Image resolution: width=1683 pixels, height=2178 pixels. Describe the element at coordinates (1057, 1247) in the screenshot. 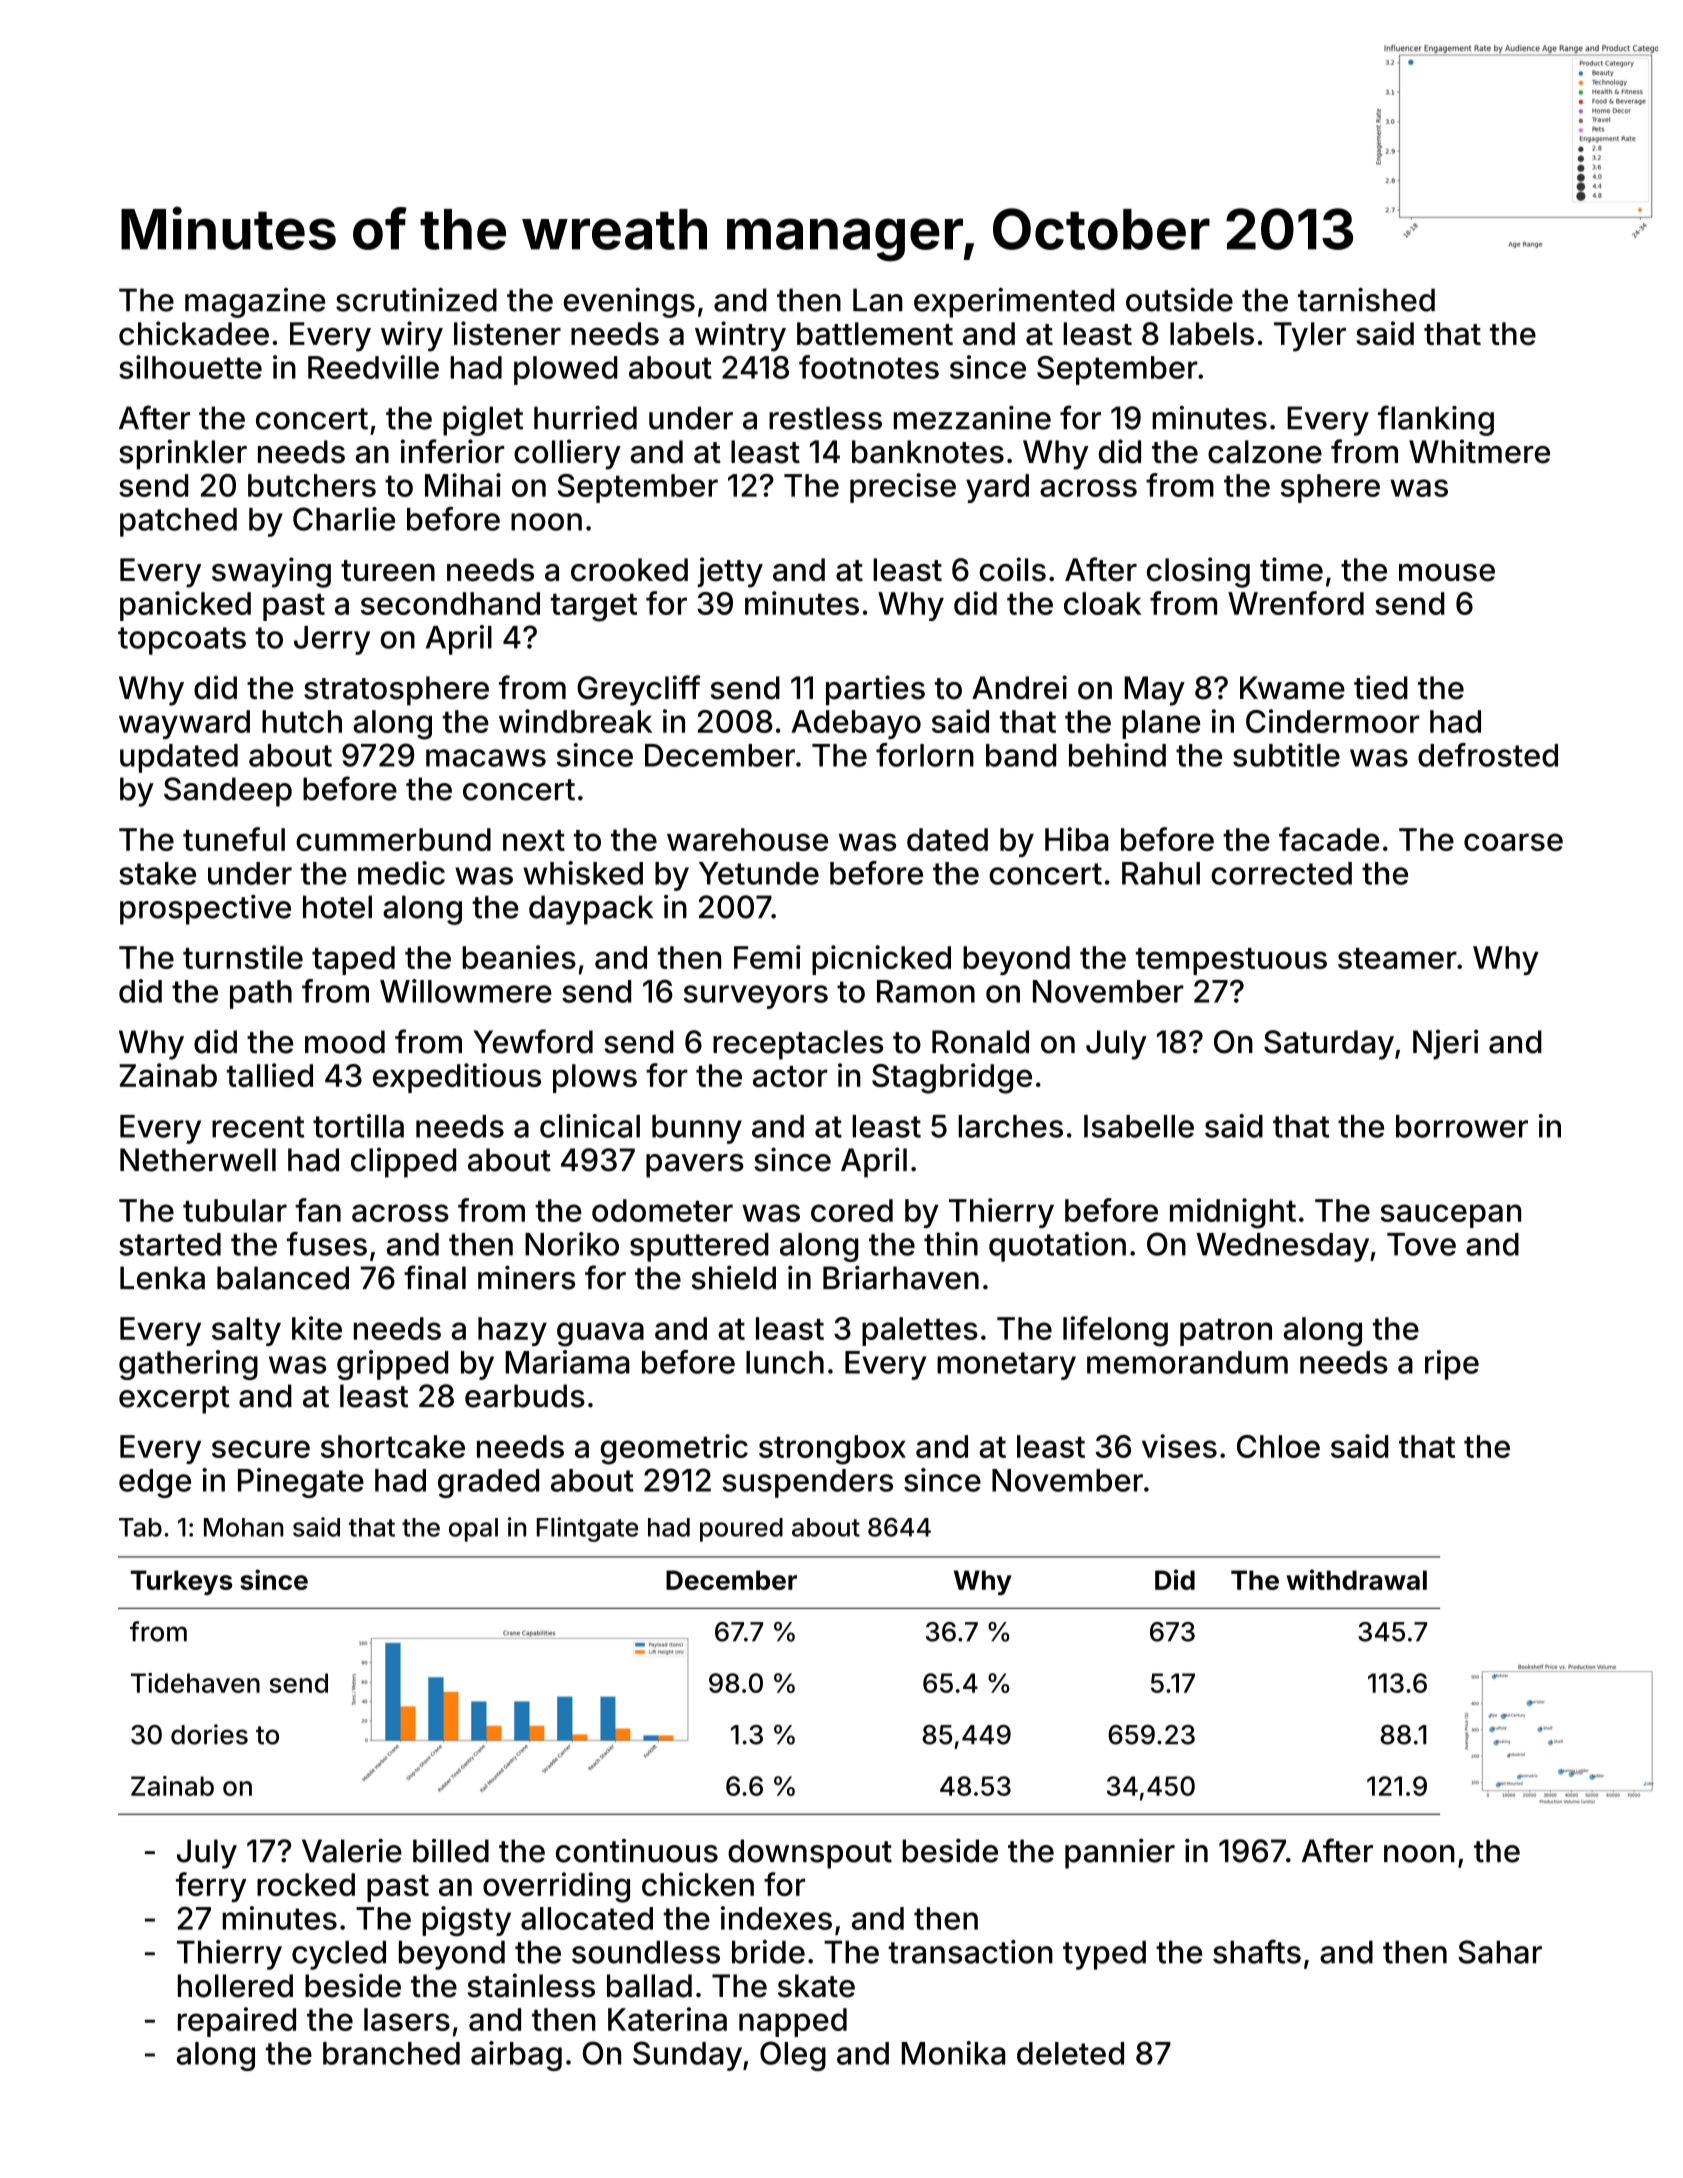

I see `quotation` at that location.
